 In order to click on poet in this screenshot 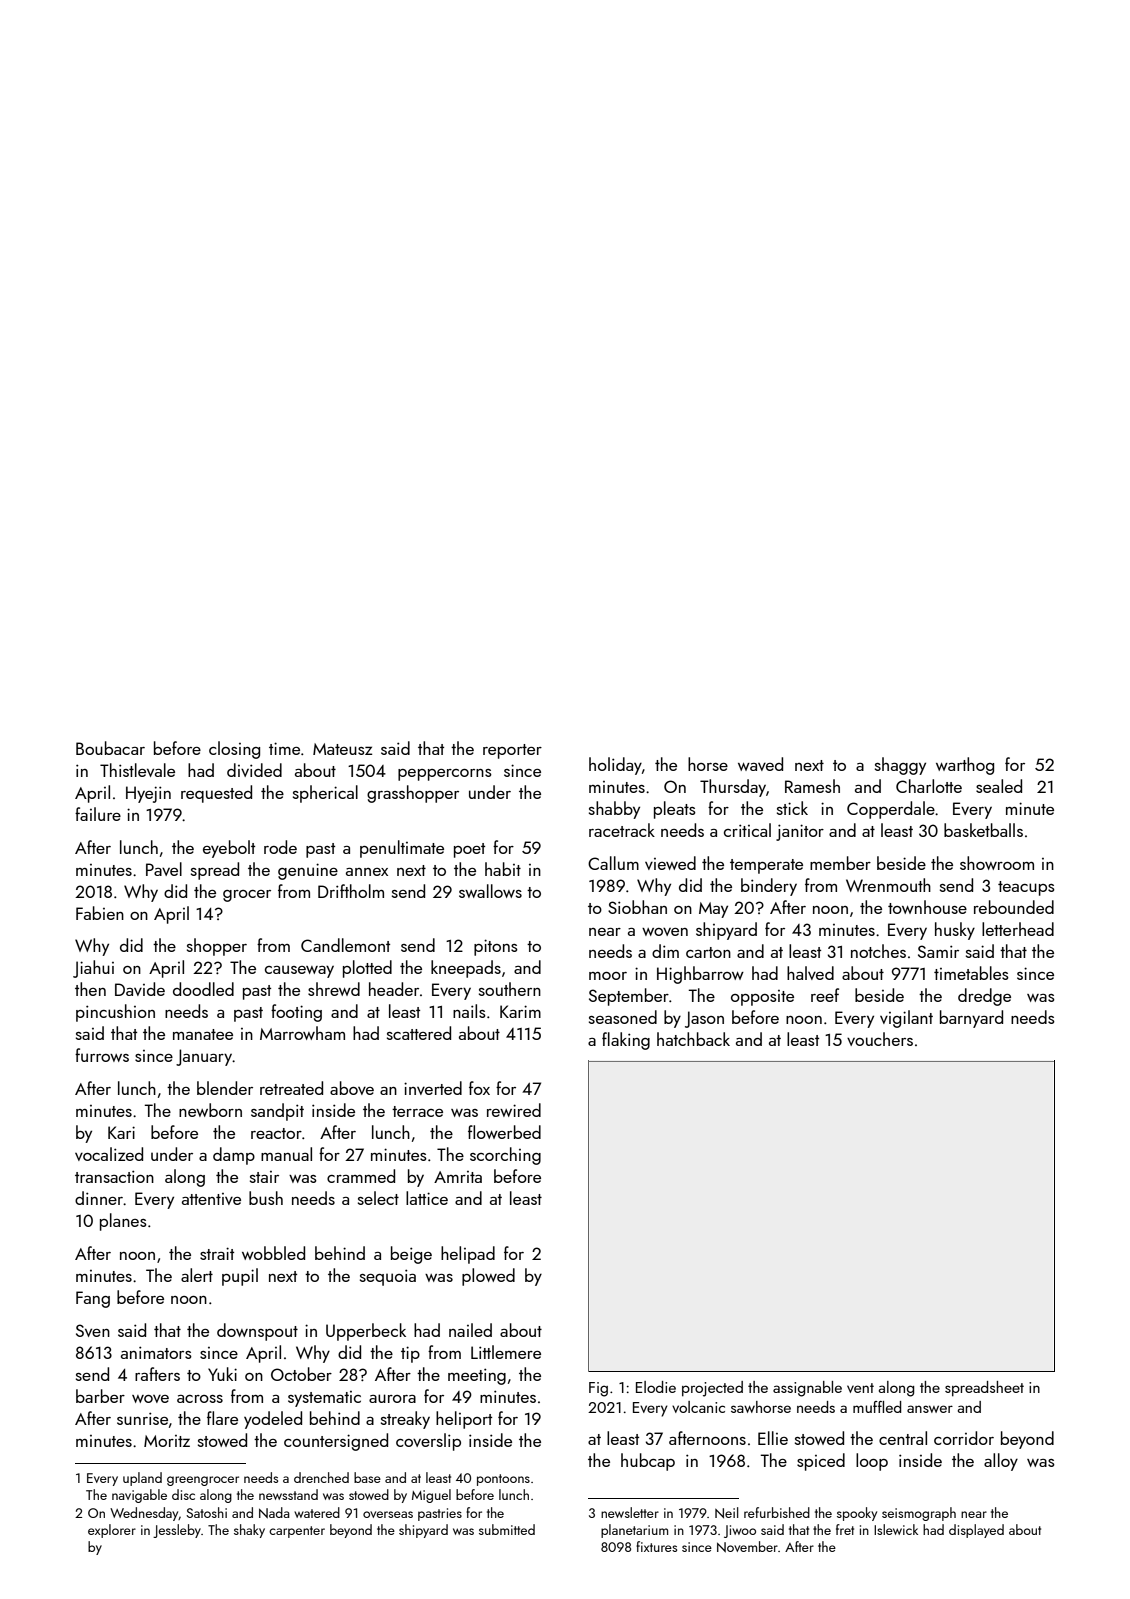, I will do `click(469, 850)`.
